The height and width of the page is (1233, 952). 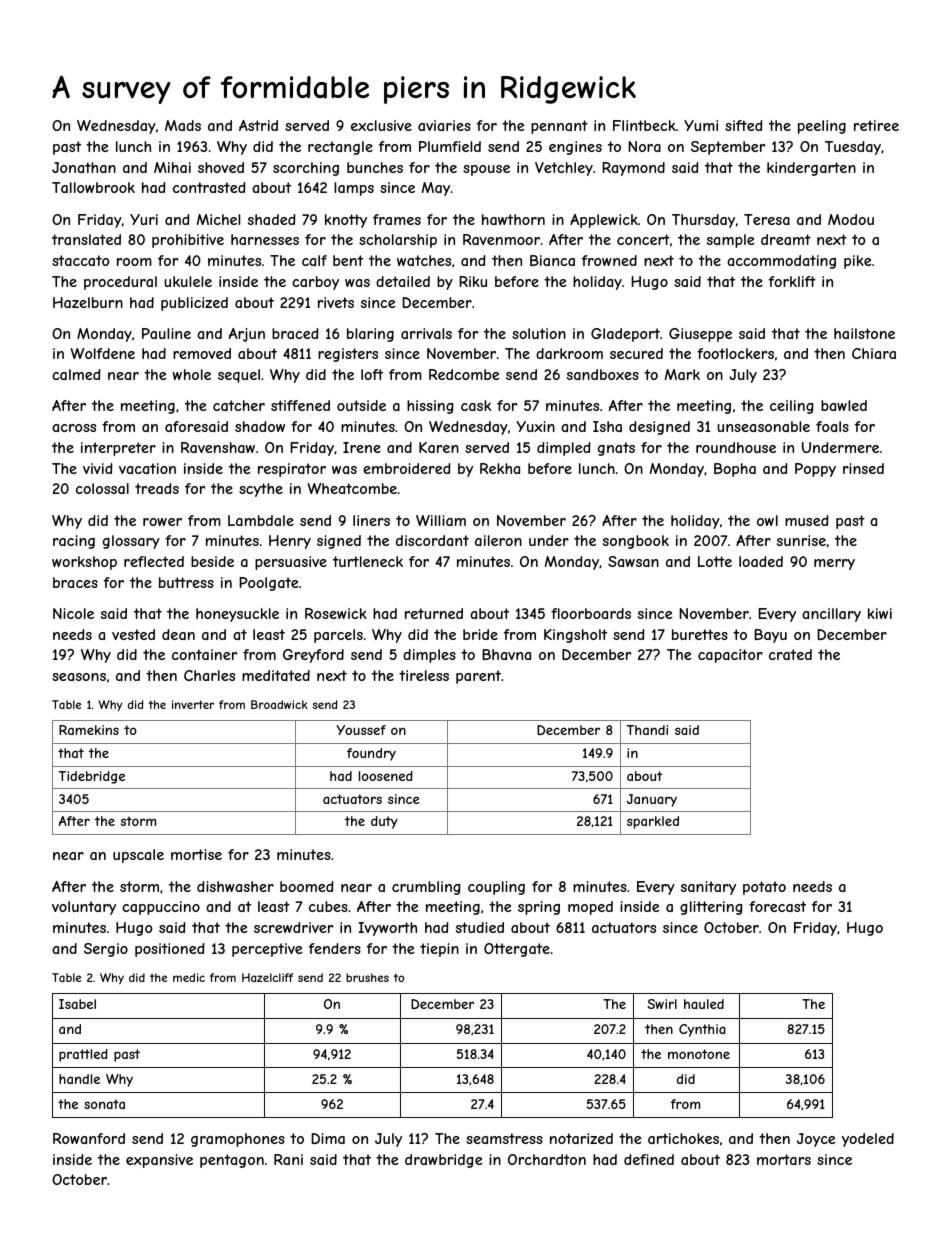 I want to click on spouse, so click(x=486, y=170).
